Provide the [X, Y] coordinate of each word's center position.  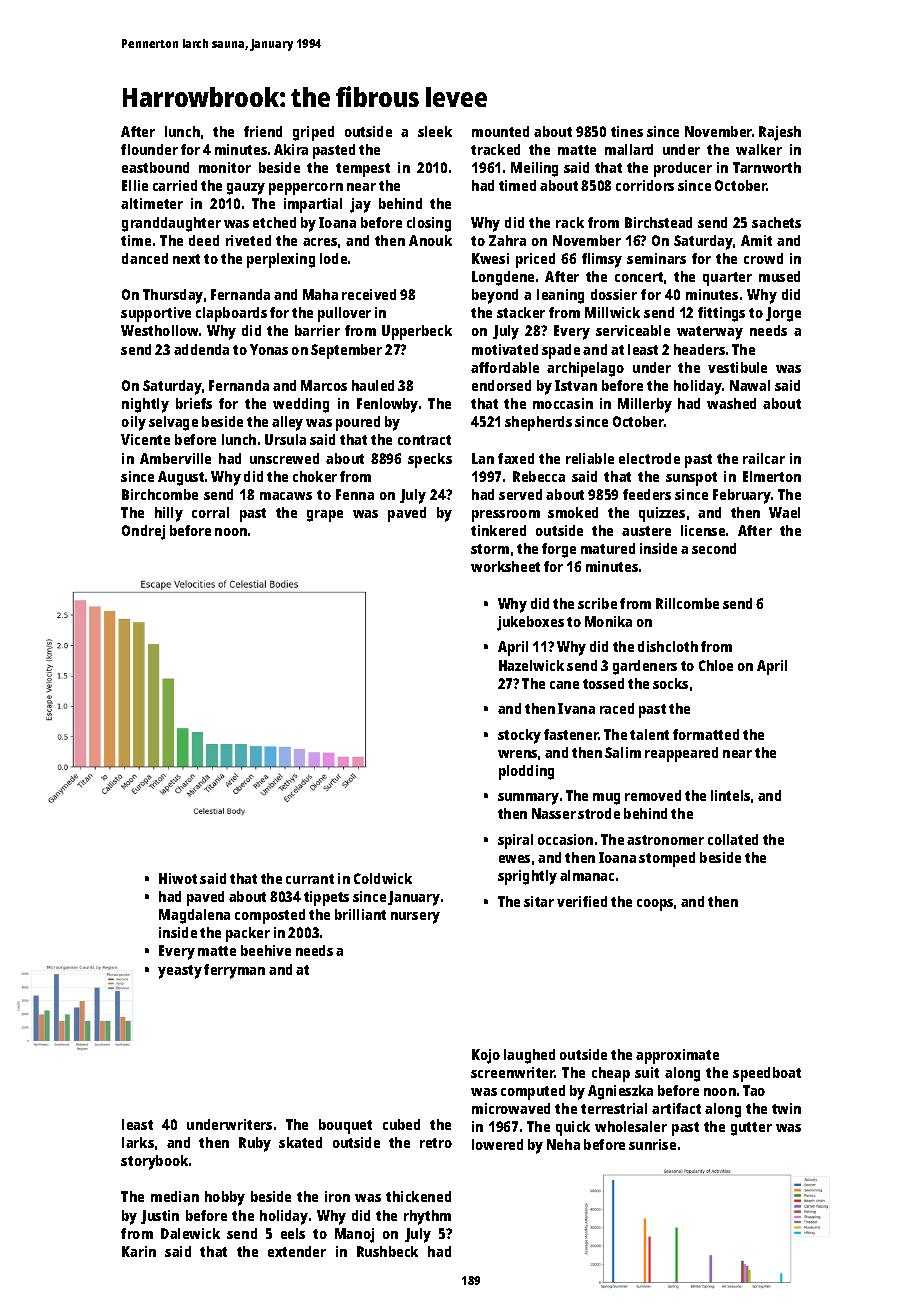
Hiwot [178, 878]
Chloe [716, 665]
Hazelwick [531, 665]
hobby [225, 1198]
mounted [500, 131]
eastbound [155, 167]
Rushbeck [387, 1251]
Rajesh [780, 133]
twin [786, 1108]
